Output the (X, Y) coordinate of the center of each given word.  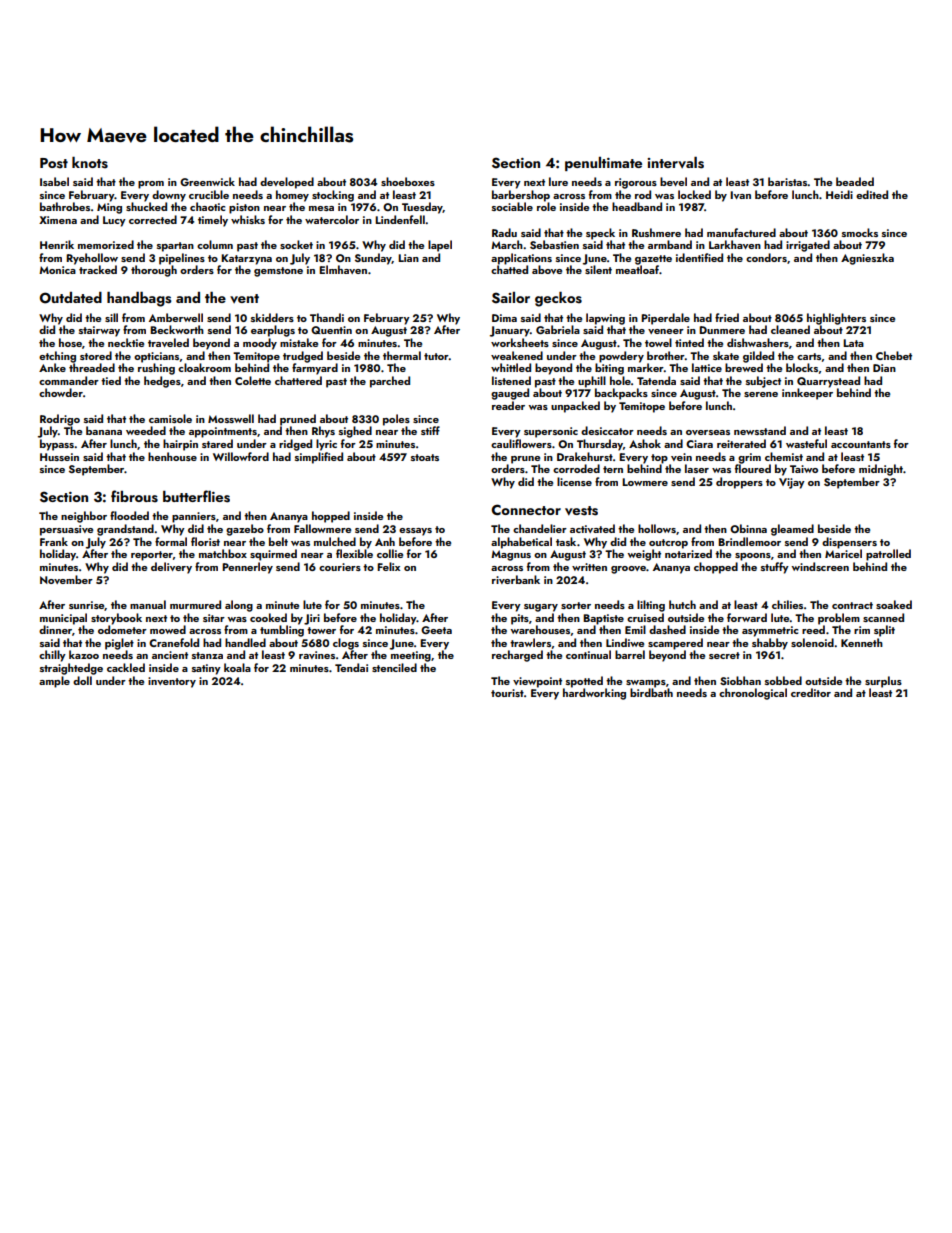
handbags (139, 299)
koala (237, 667)
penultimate (603, 164)
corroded (576, 468)
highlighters (836, 319)
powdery (621, 357)
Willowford (241, 456)
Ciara (699, 444)
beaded (855, 181)
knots (90, 163)
